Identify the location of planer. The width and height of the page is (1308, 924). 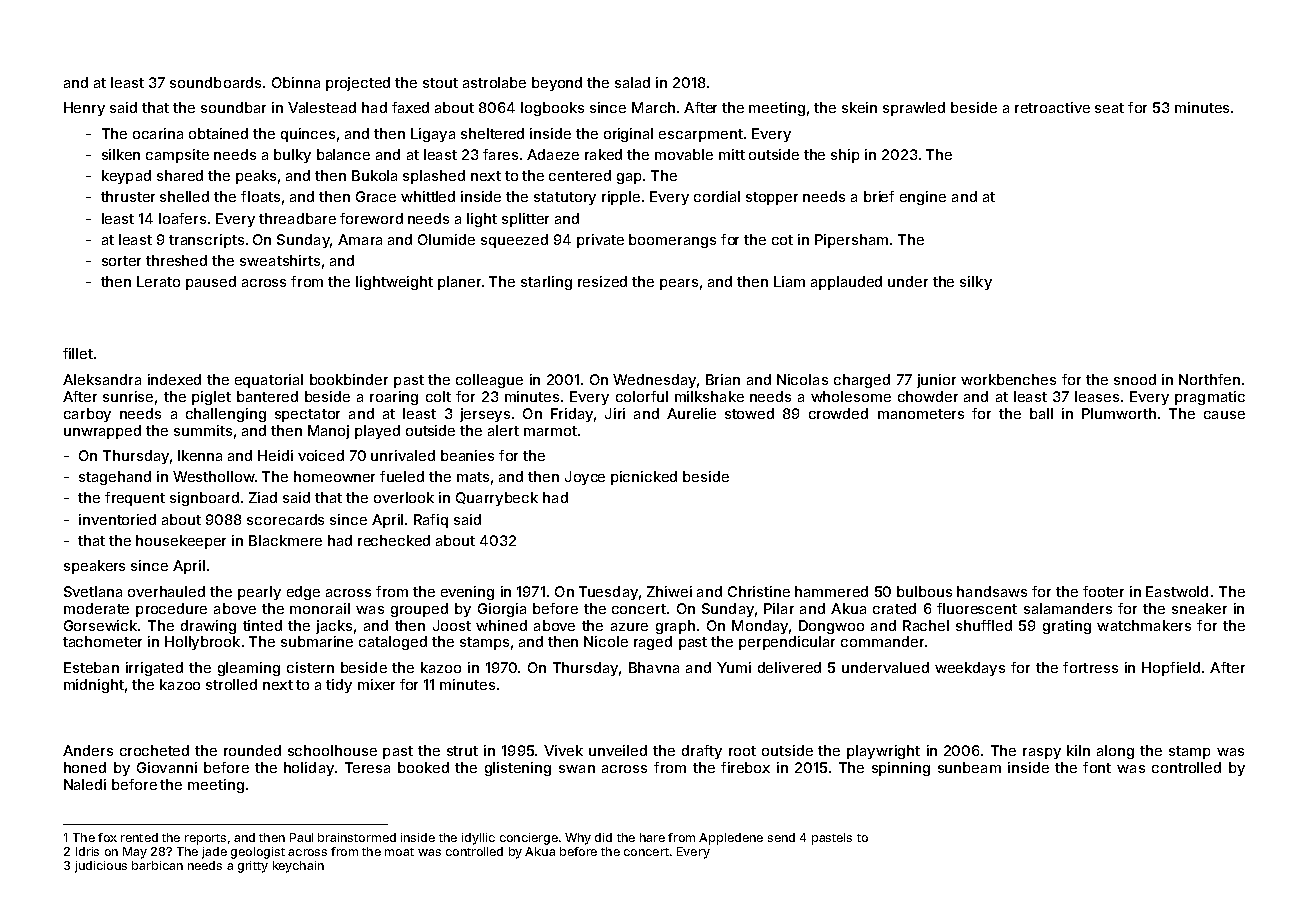
(459, 283).
